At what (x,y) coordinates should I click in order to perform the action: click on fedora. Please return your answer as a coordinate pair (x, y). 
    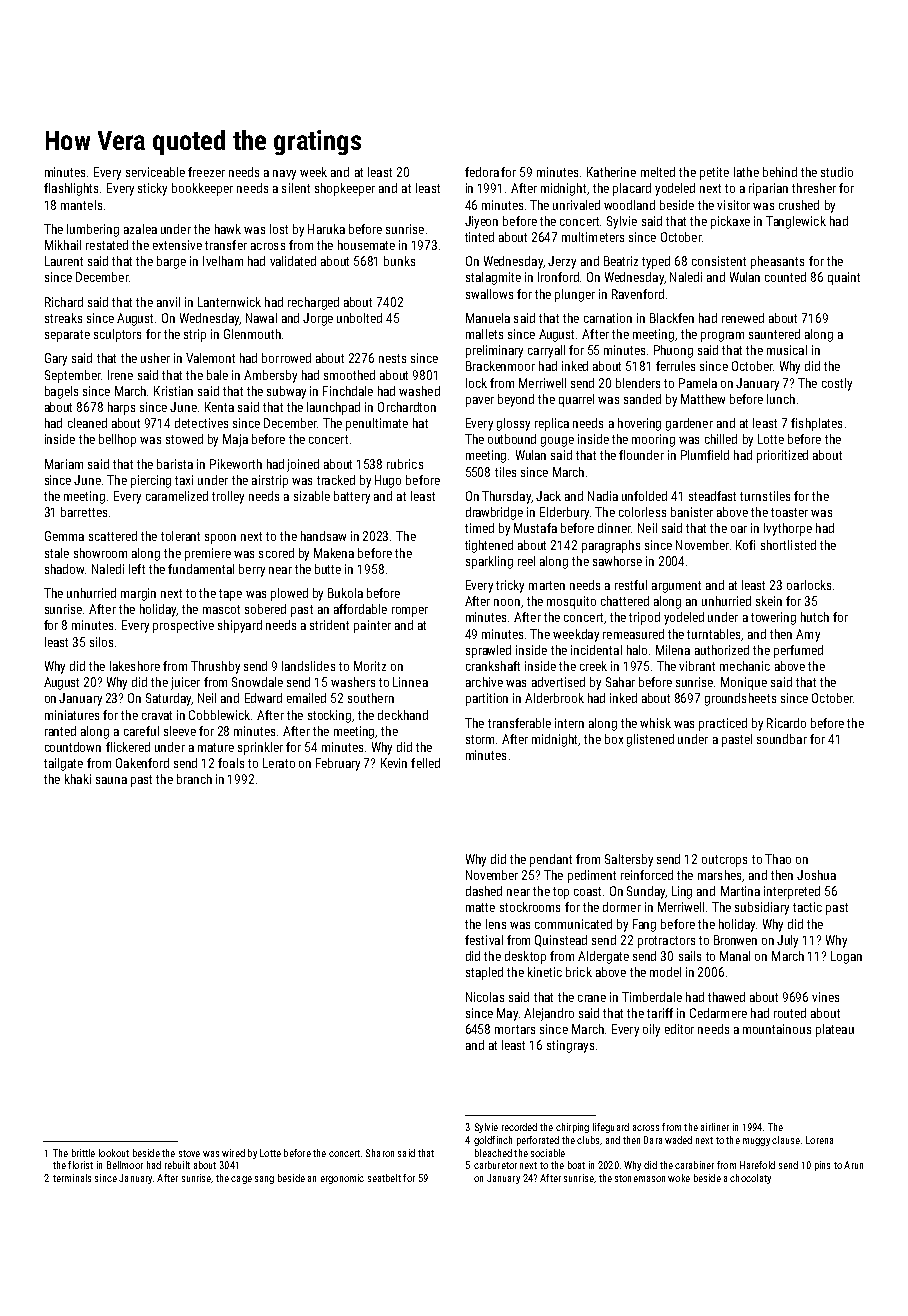
    Looking at the image, I should click on (482, 172).
